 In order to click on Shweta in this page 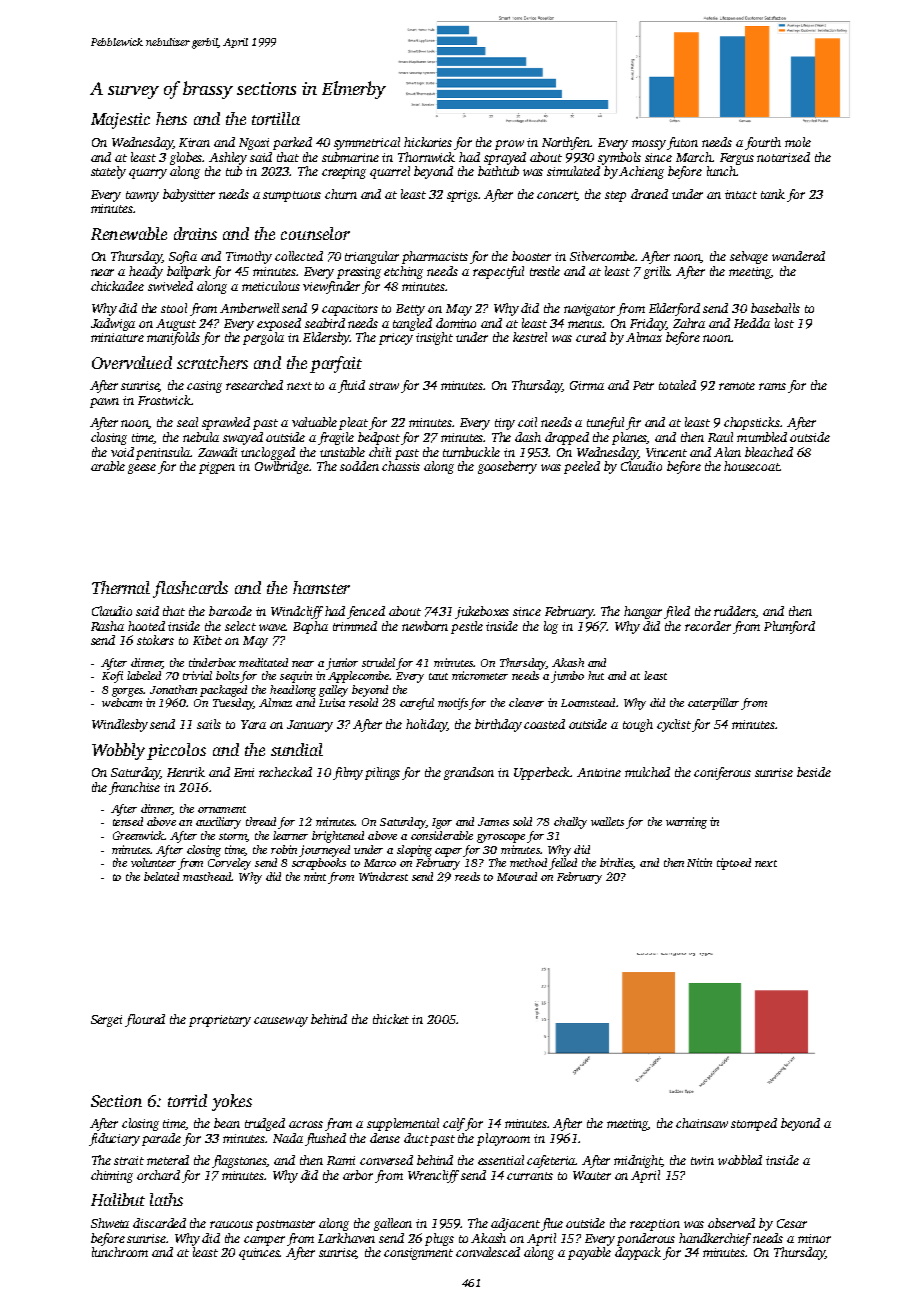, I will do `click(110, 1223)`.
